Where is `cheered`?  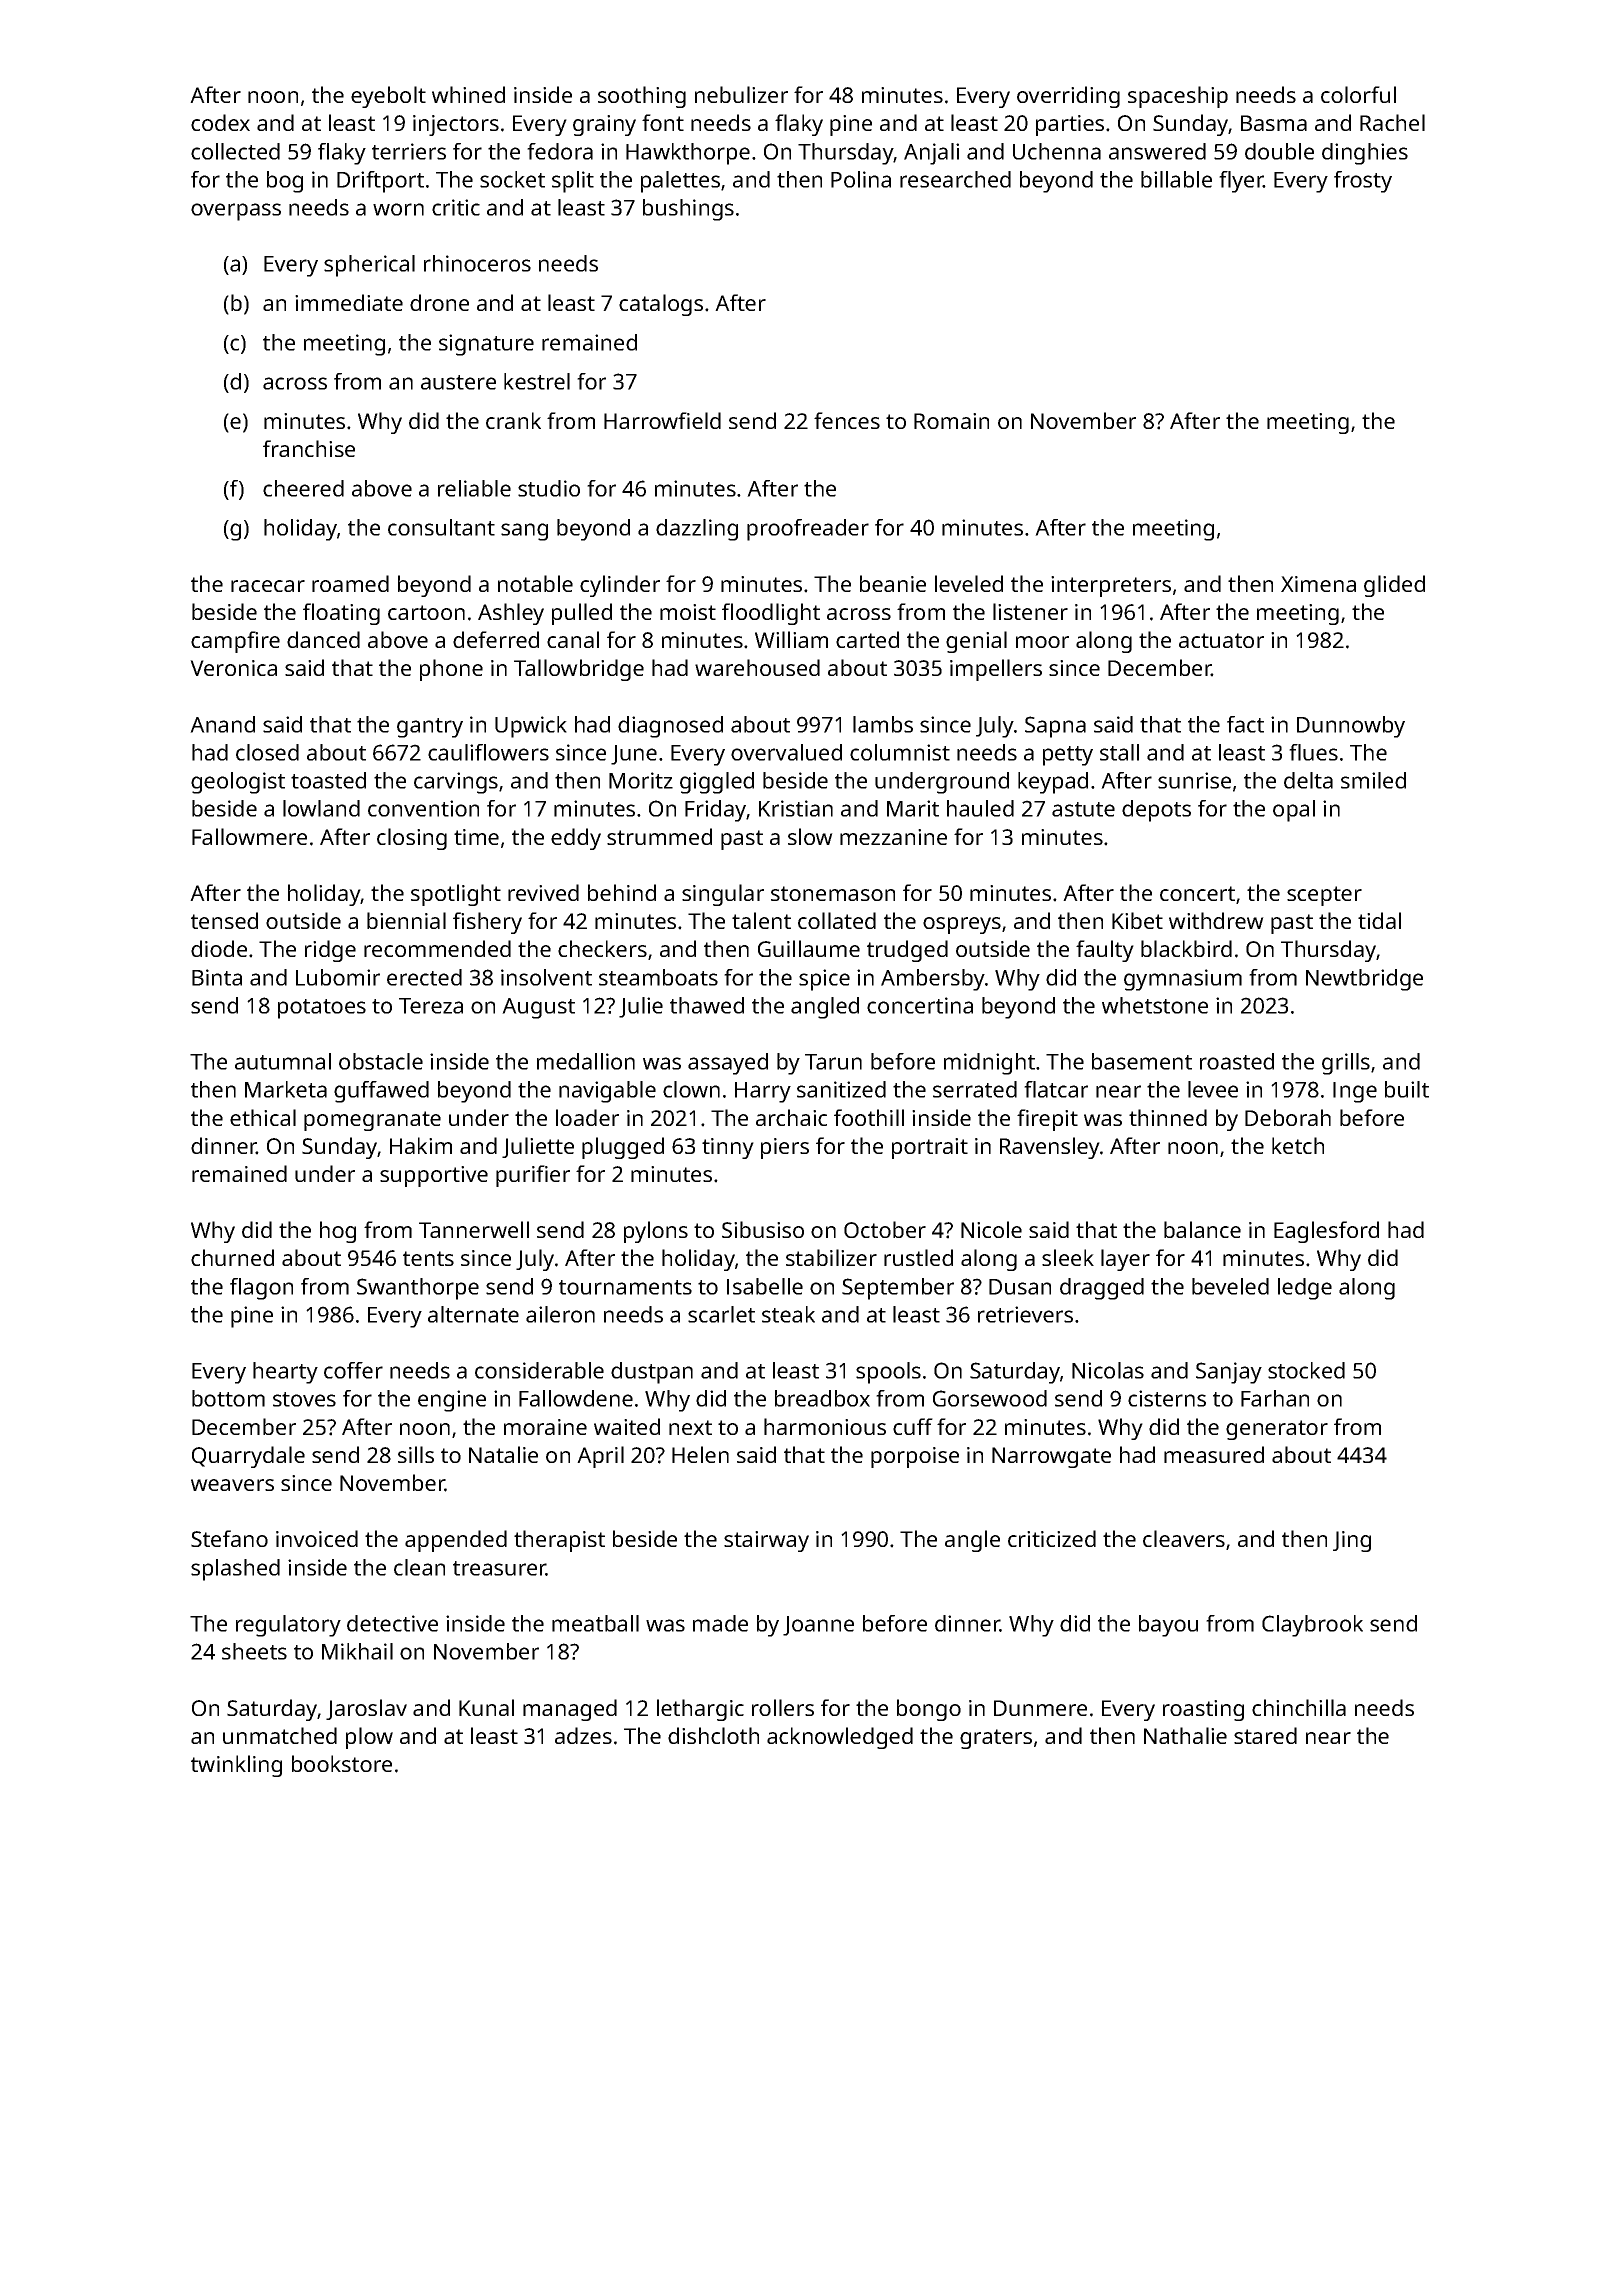
cheered is located at coordinates (303, 488).
